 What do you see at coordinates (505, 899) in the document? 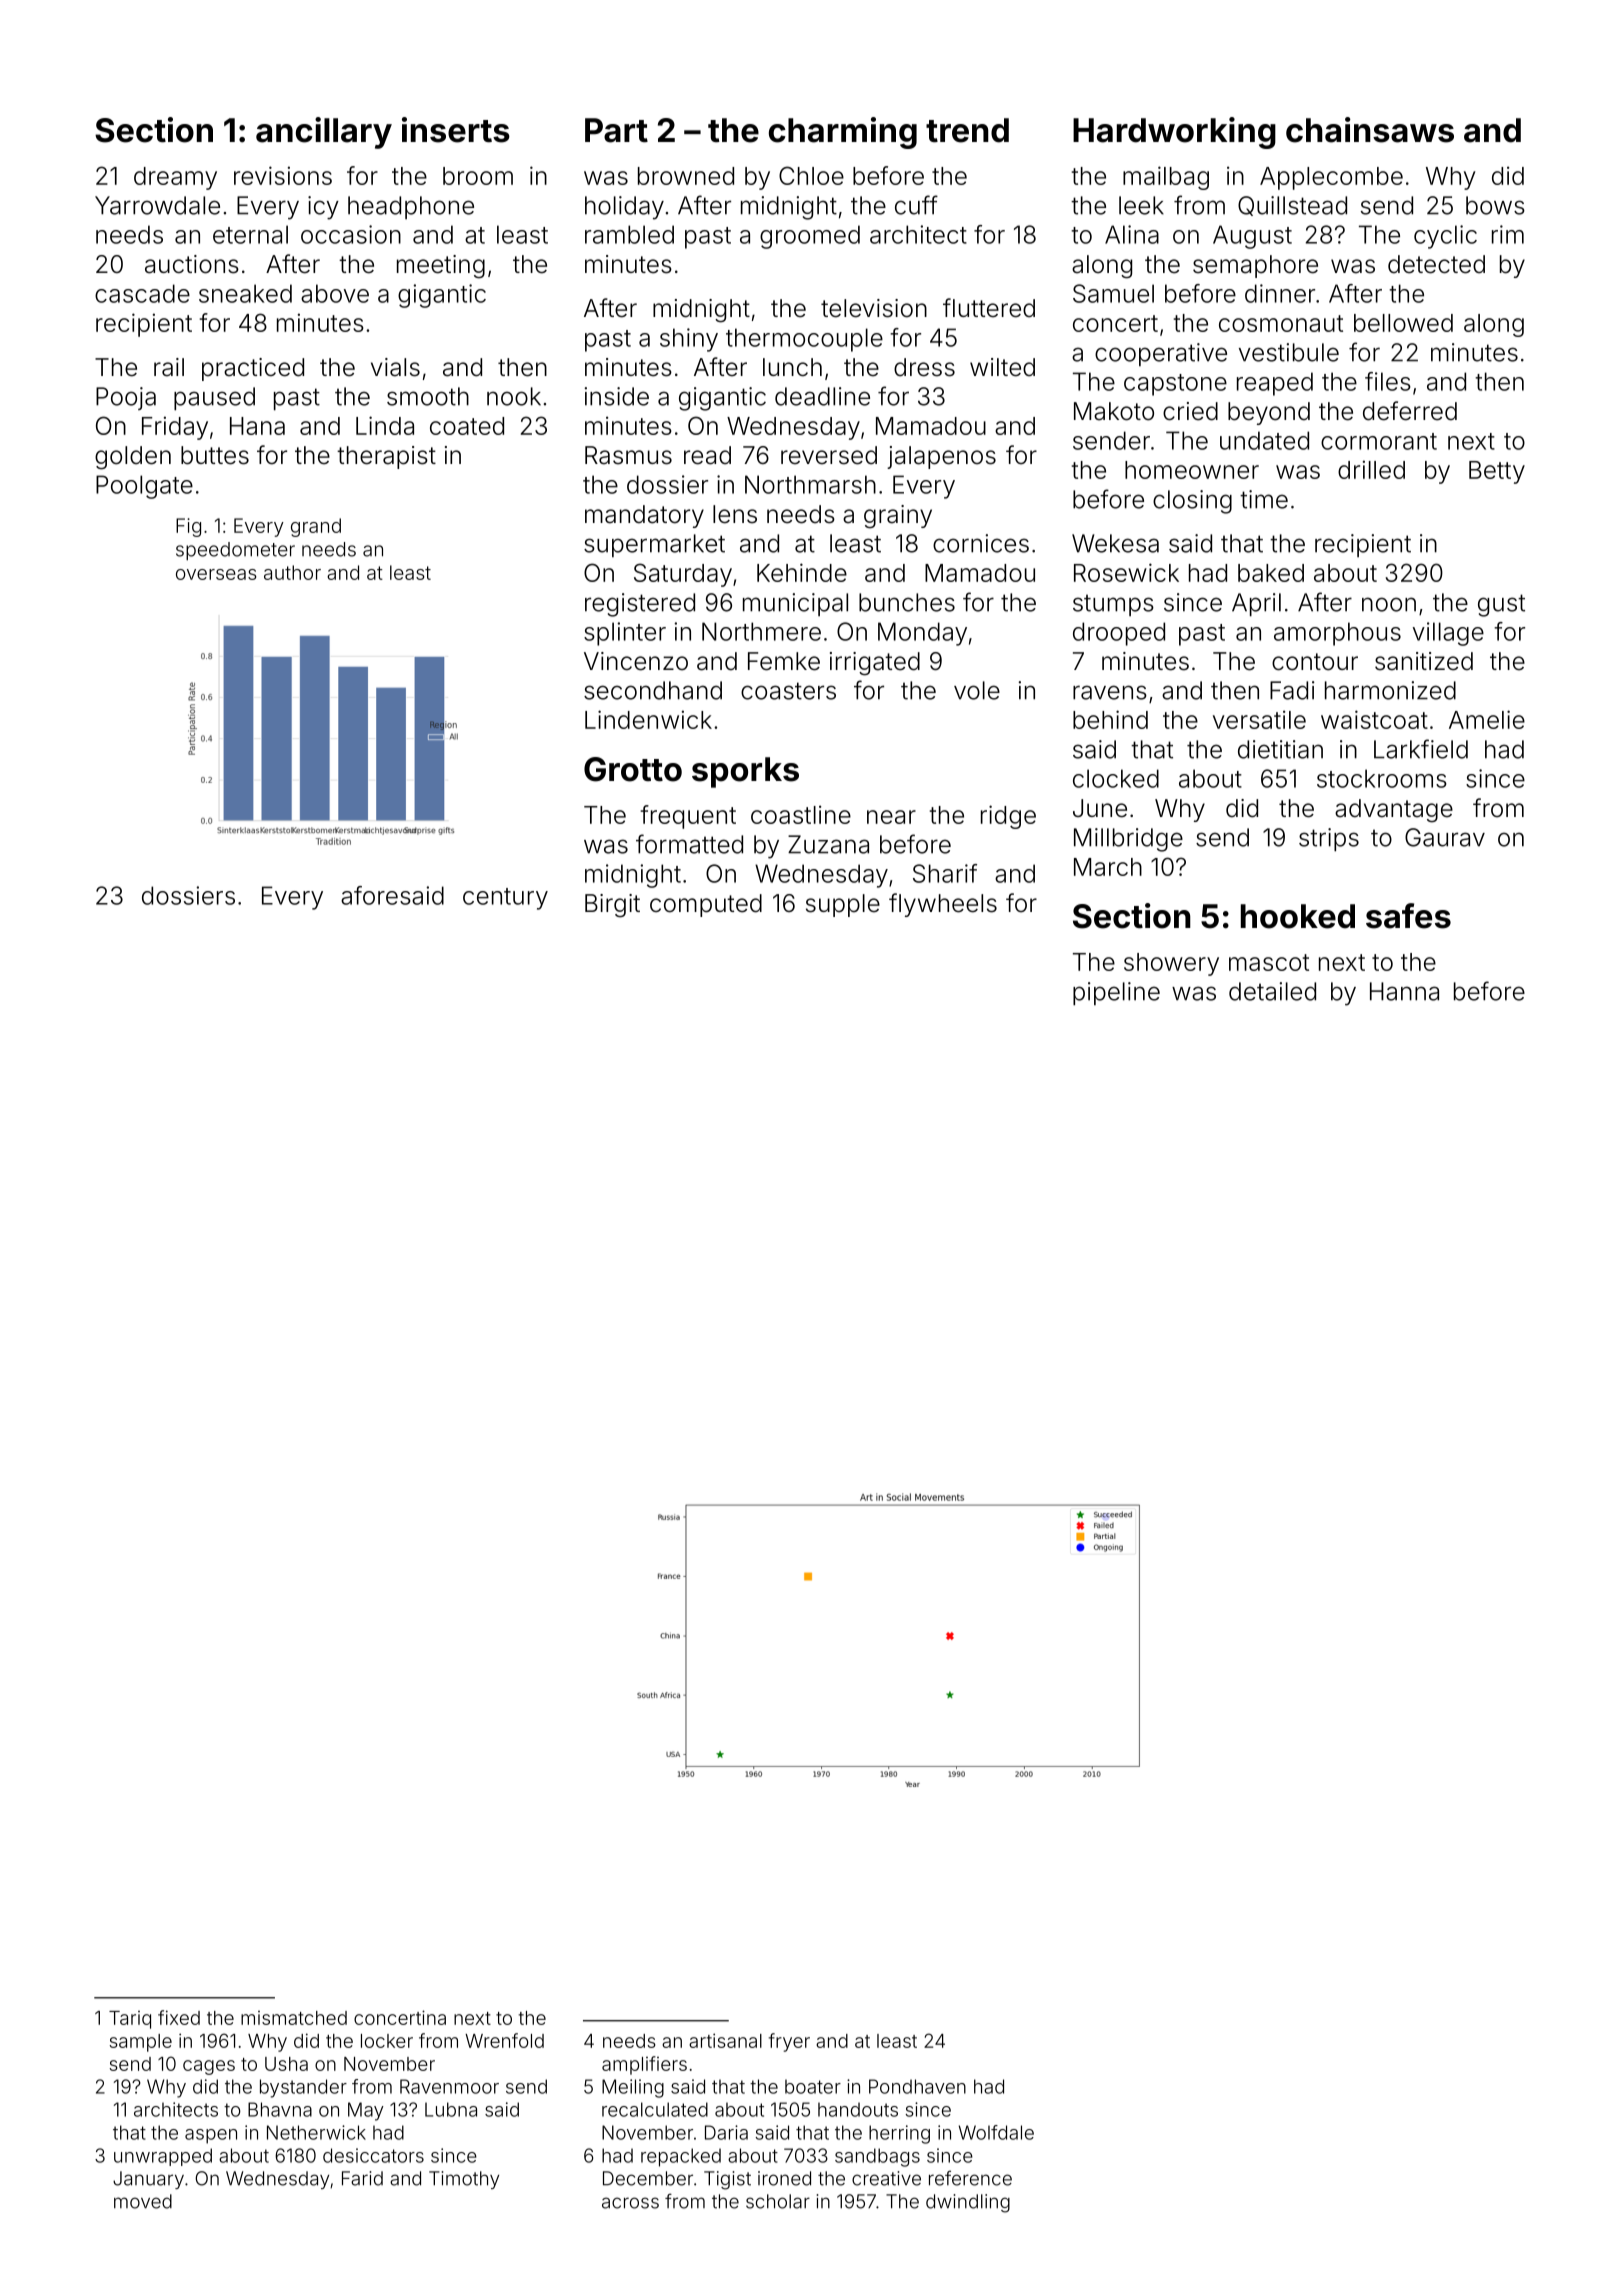
I see `century` at bounding box center [505, 899].
